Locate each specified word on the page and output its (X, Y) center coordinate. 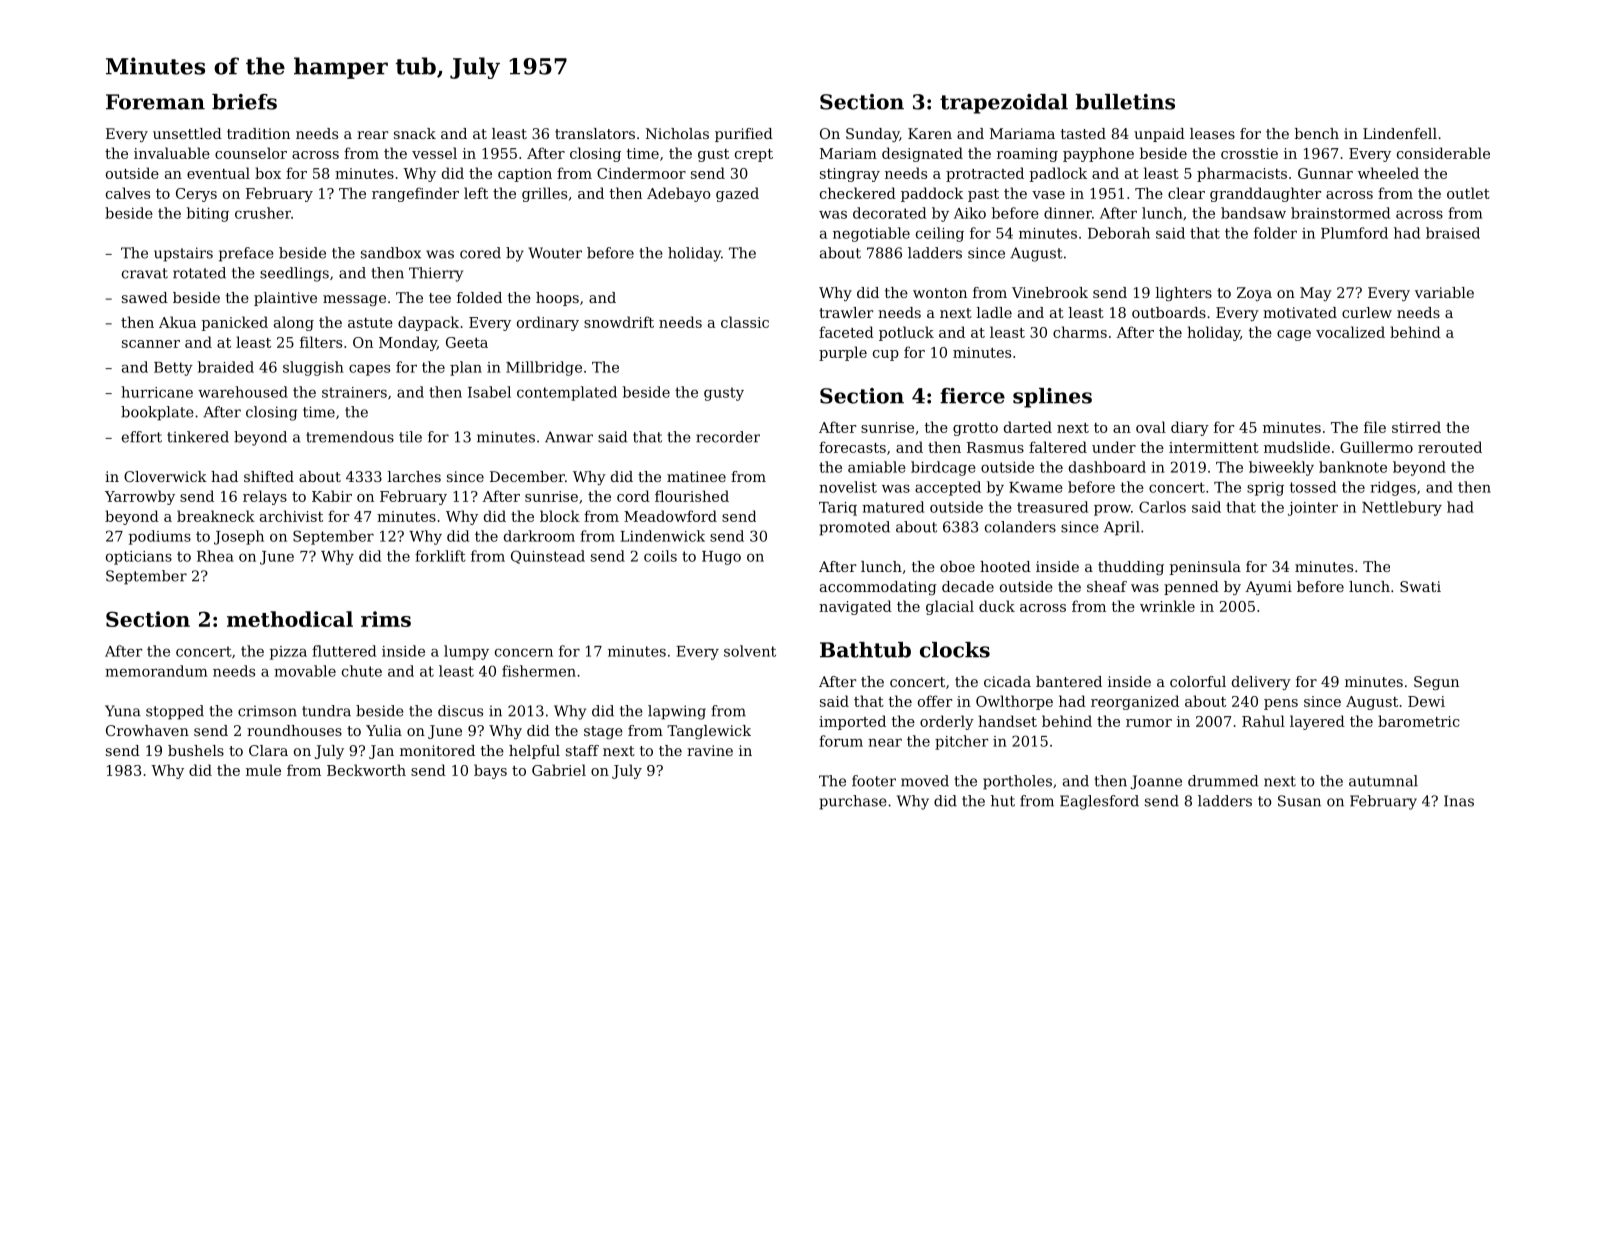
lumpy (466, 652)
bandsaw (1253, 213)
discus (460, 711)
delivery (1261, 683)
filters (321, 342)
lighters (1184, 294)
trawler (846, 312)
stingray (850, 175)
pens (1281, 704)
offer (935, 701)
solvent (750, 651)
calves (128, 193)
